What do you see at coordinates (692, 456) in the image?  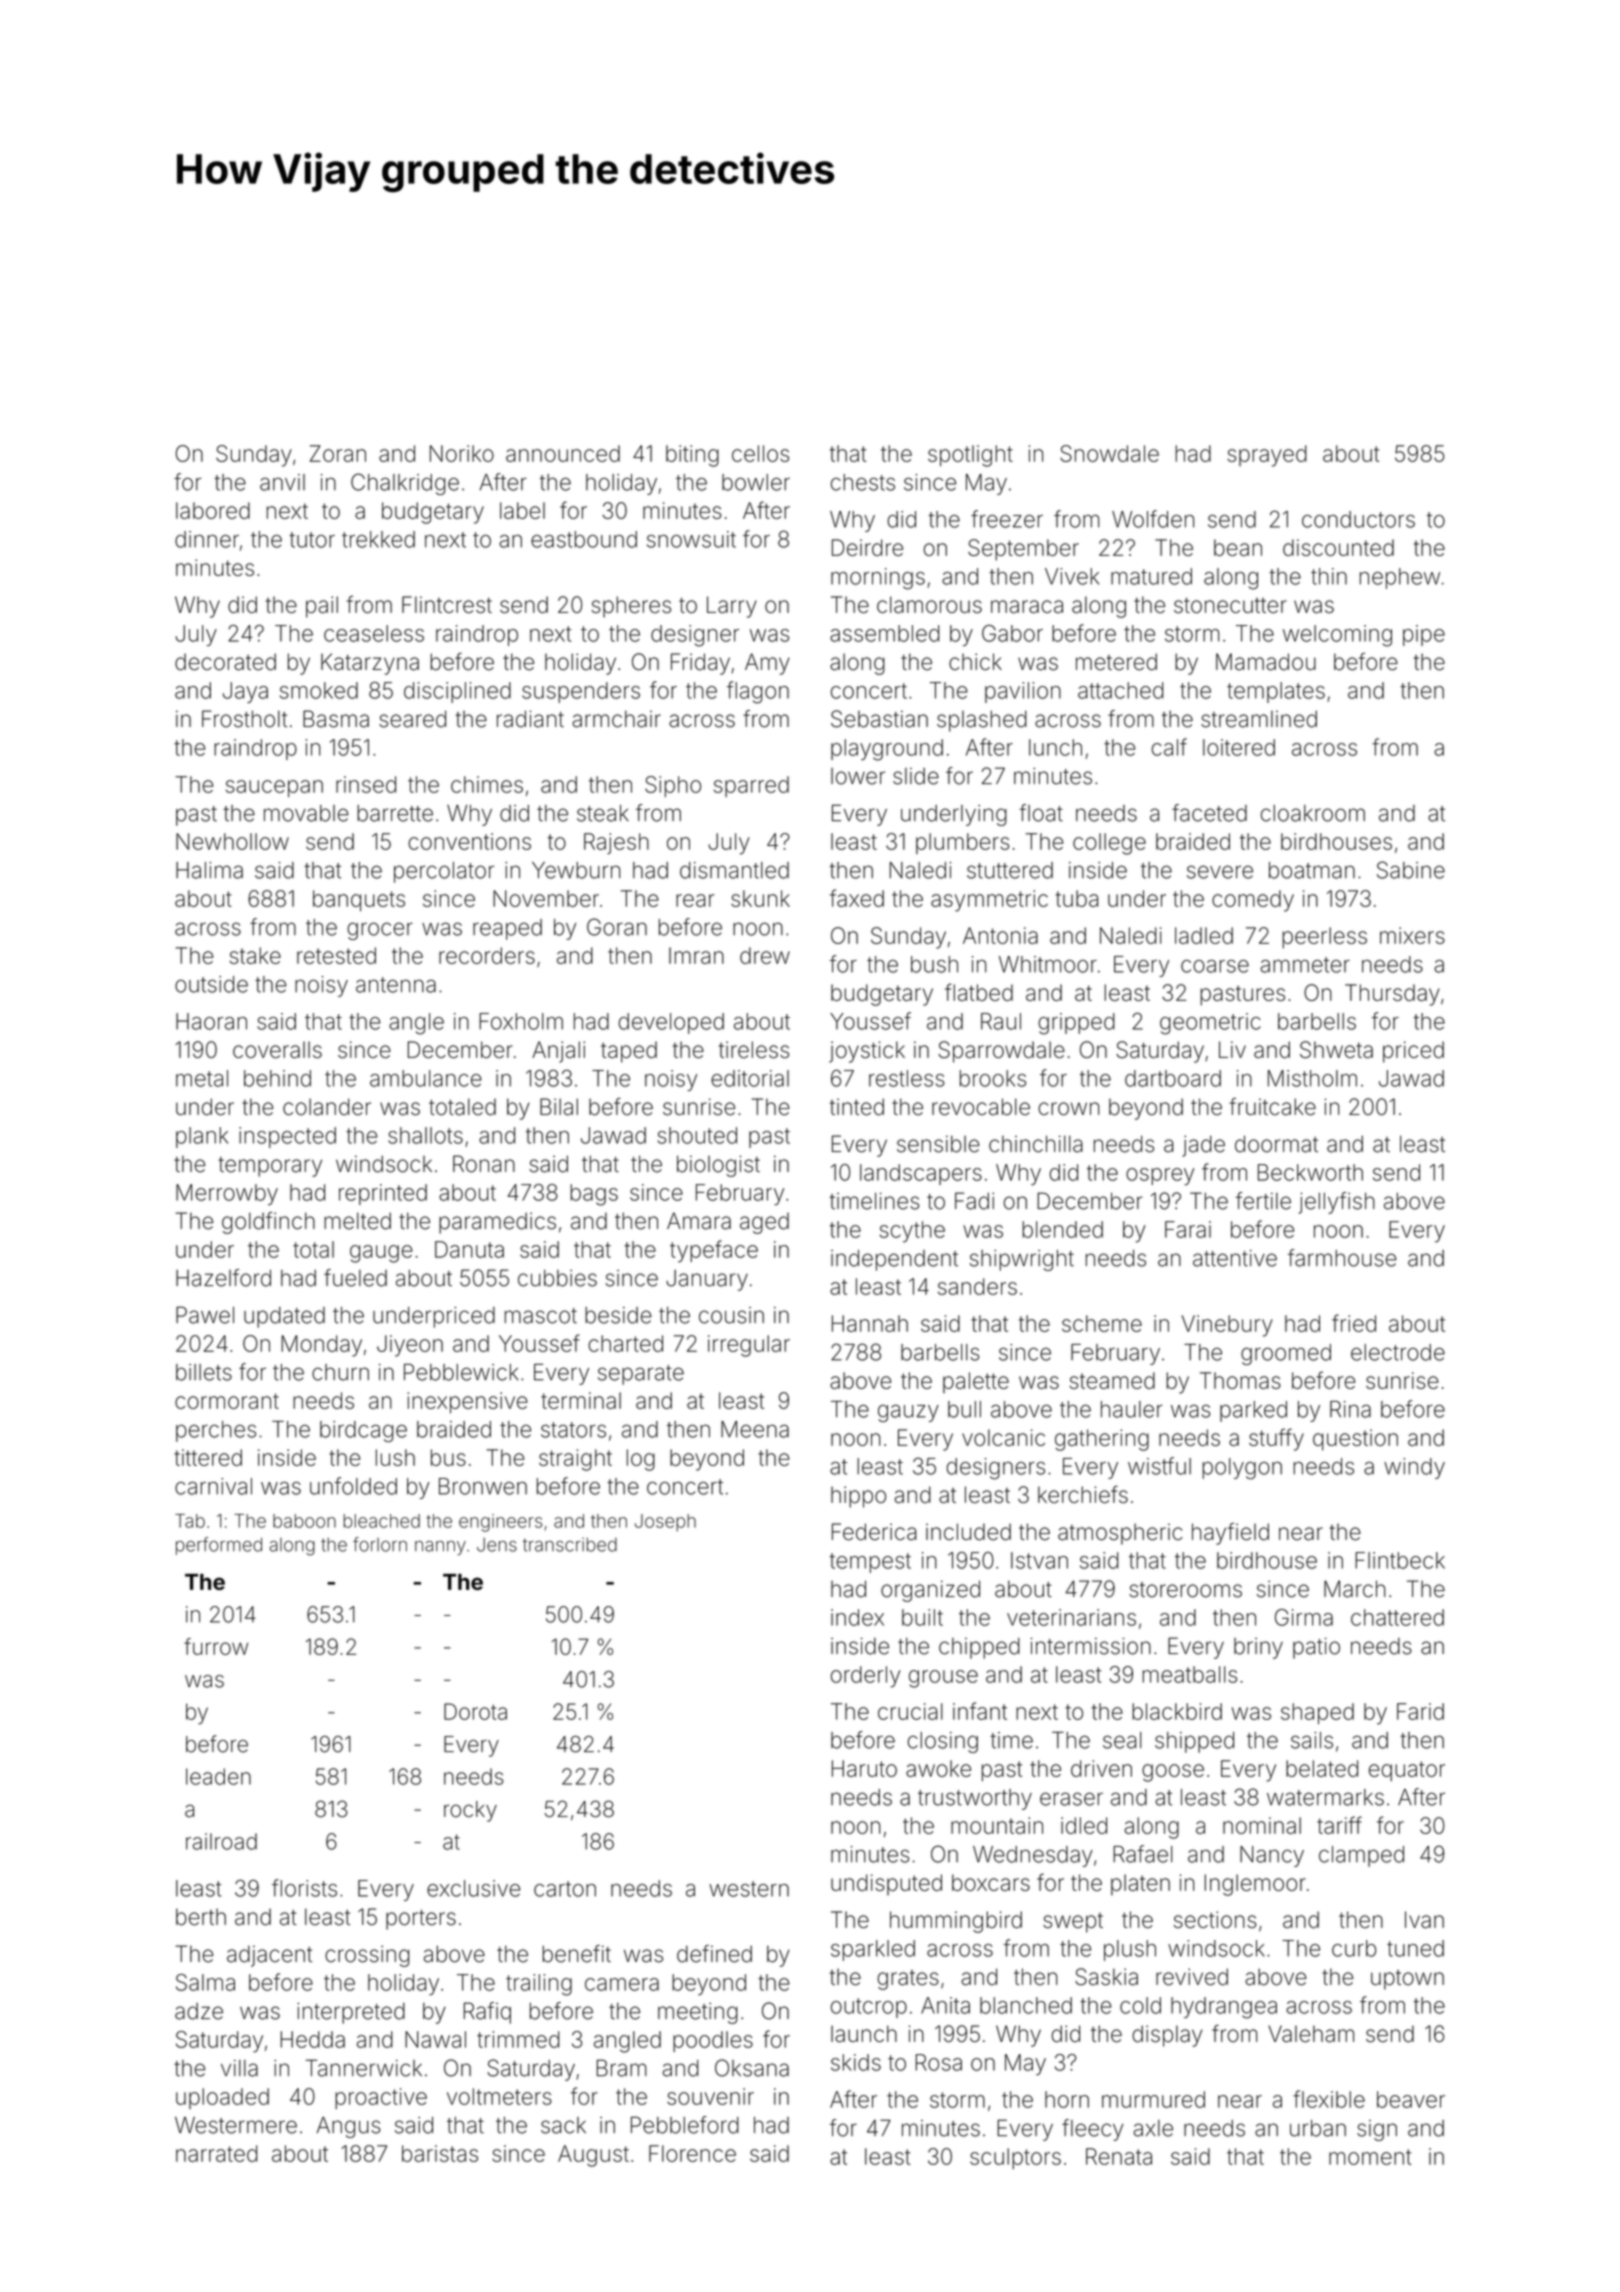 I see `biting` at bounding box center [692, 456].
